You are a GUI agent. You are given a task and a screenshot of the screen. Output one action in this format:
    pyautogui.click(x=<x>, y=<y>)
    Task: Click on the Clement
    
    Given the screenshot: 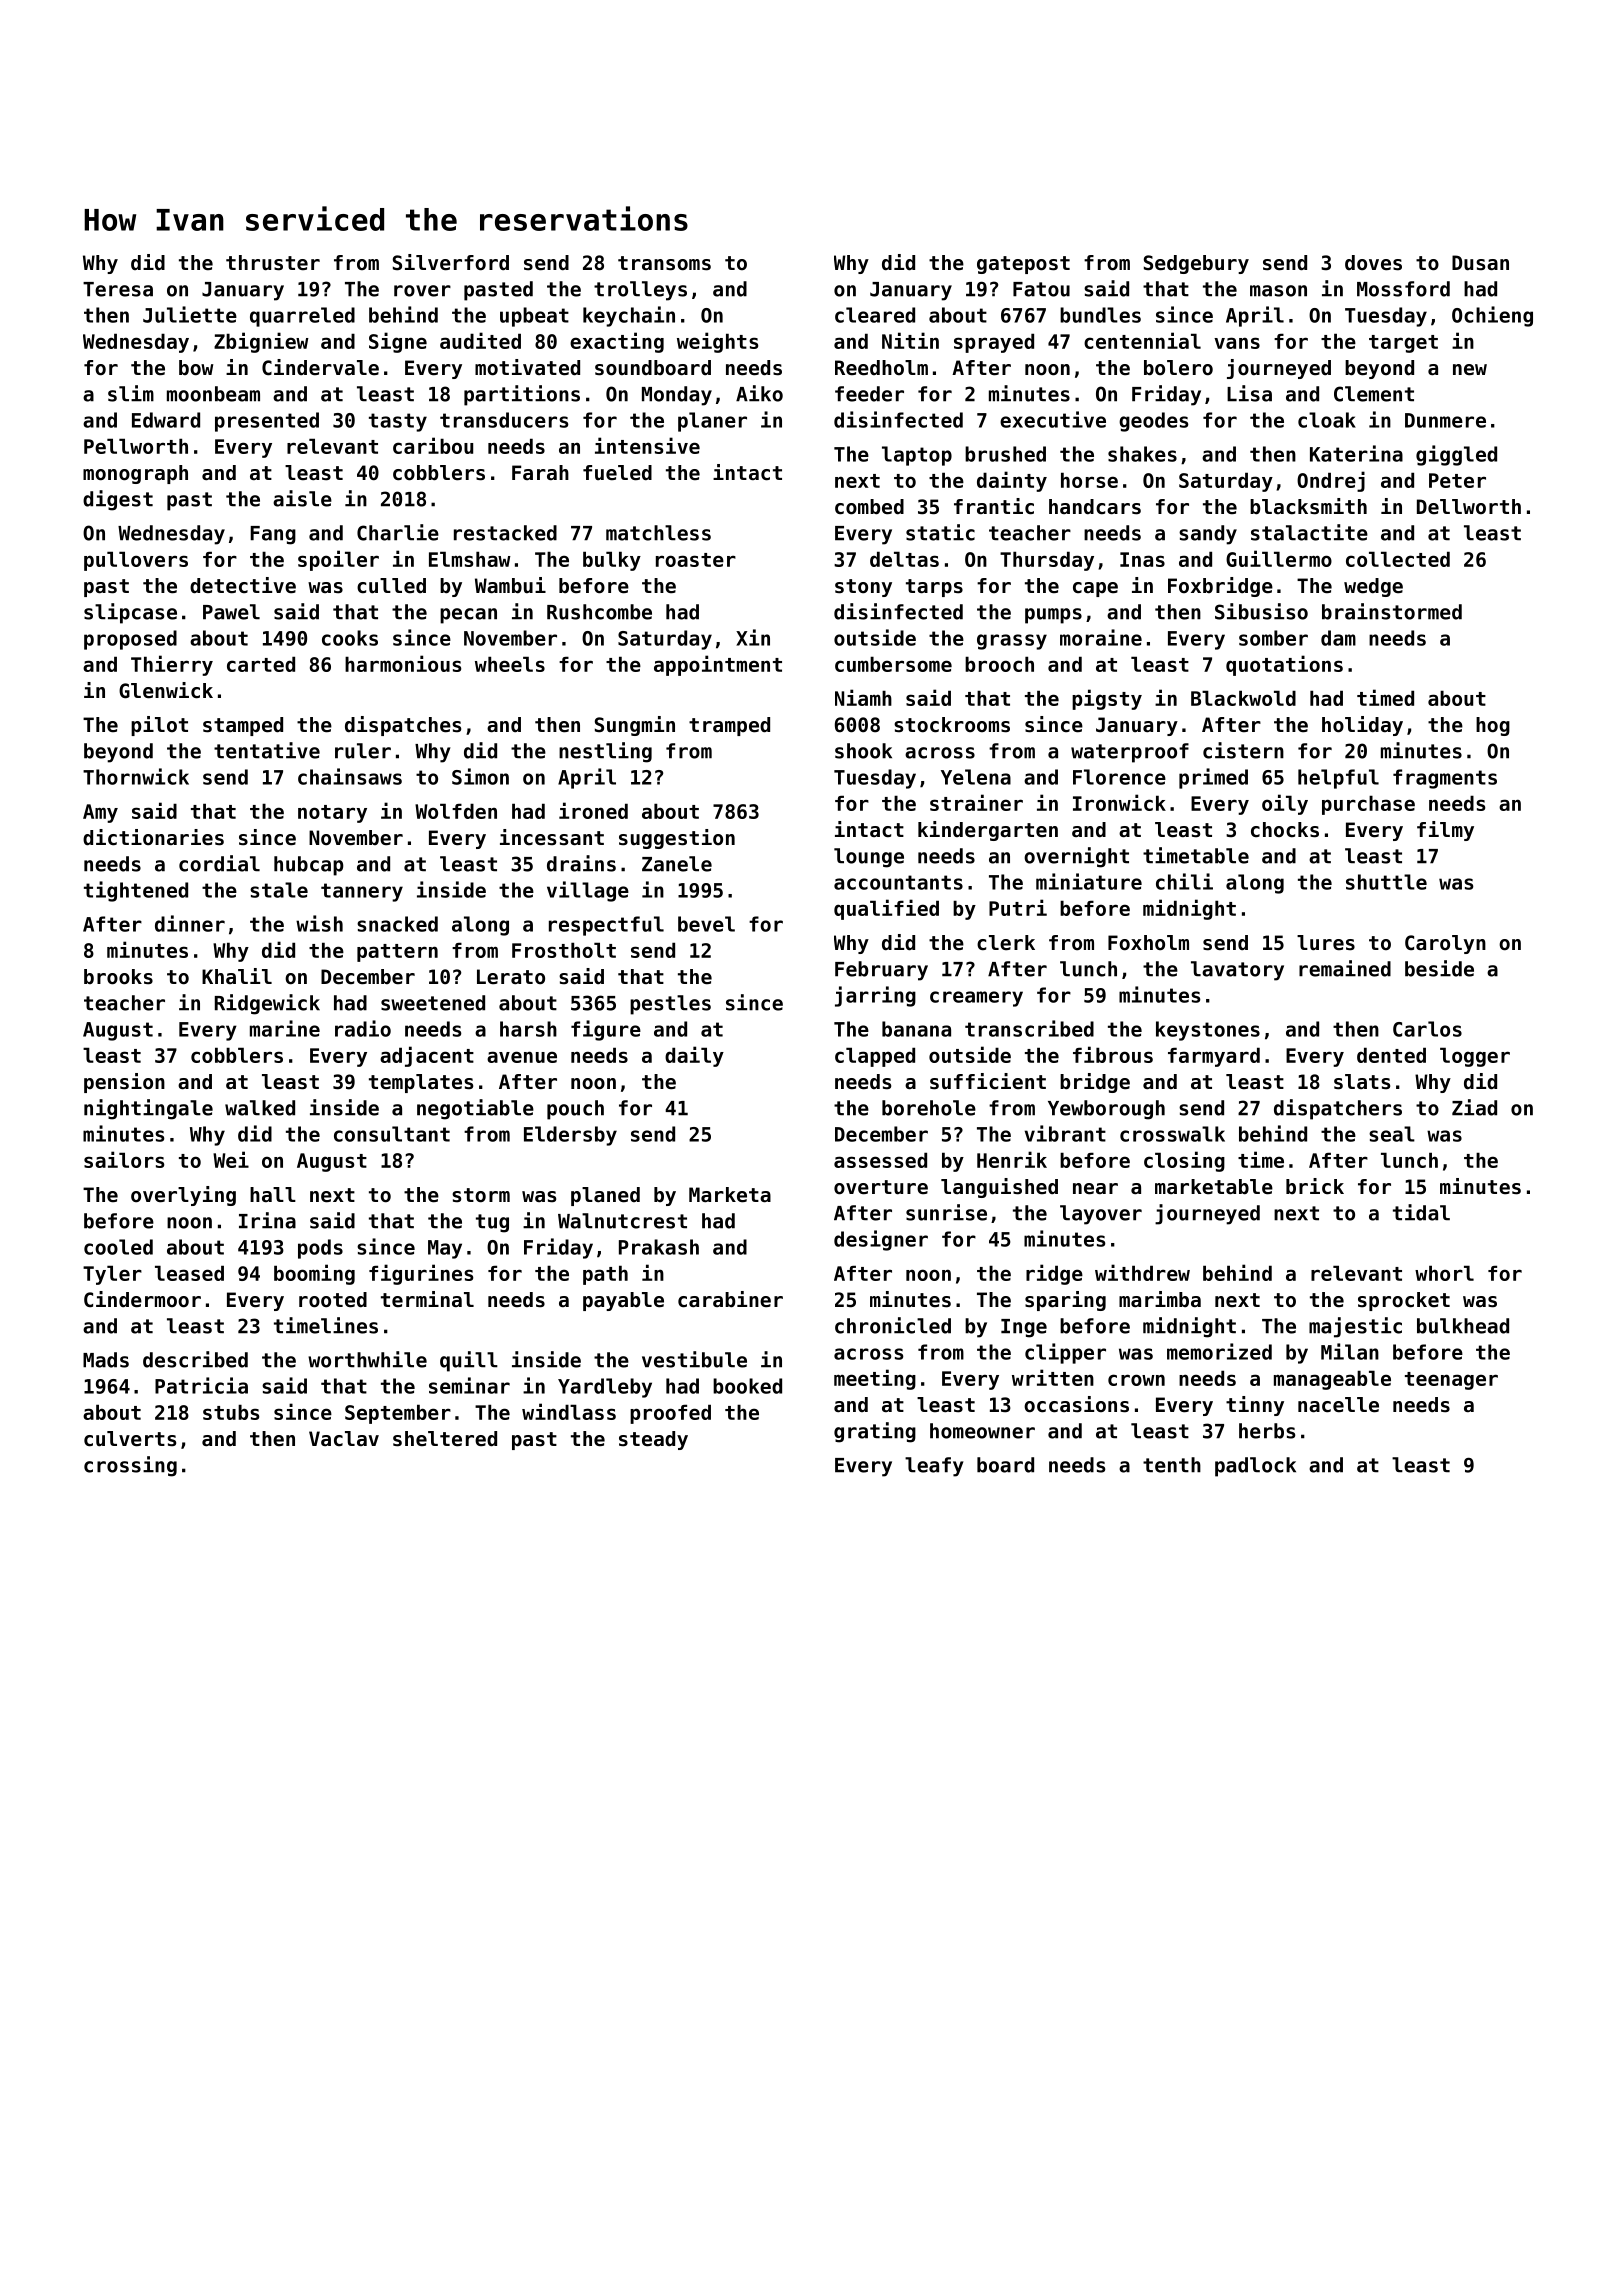 What is the action you would take?
    pyautogui.click(x=1374, y=394)
